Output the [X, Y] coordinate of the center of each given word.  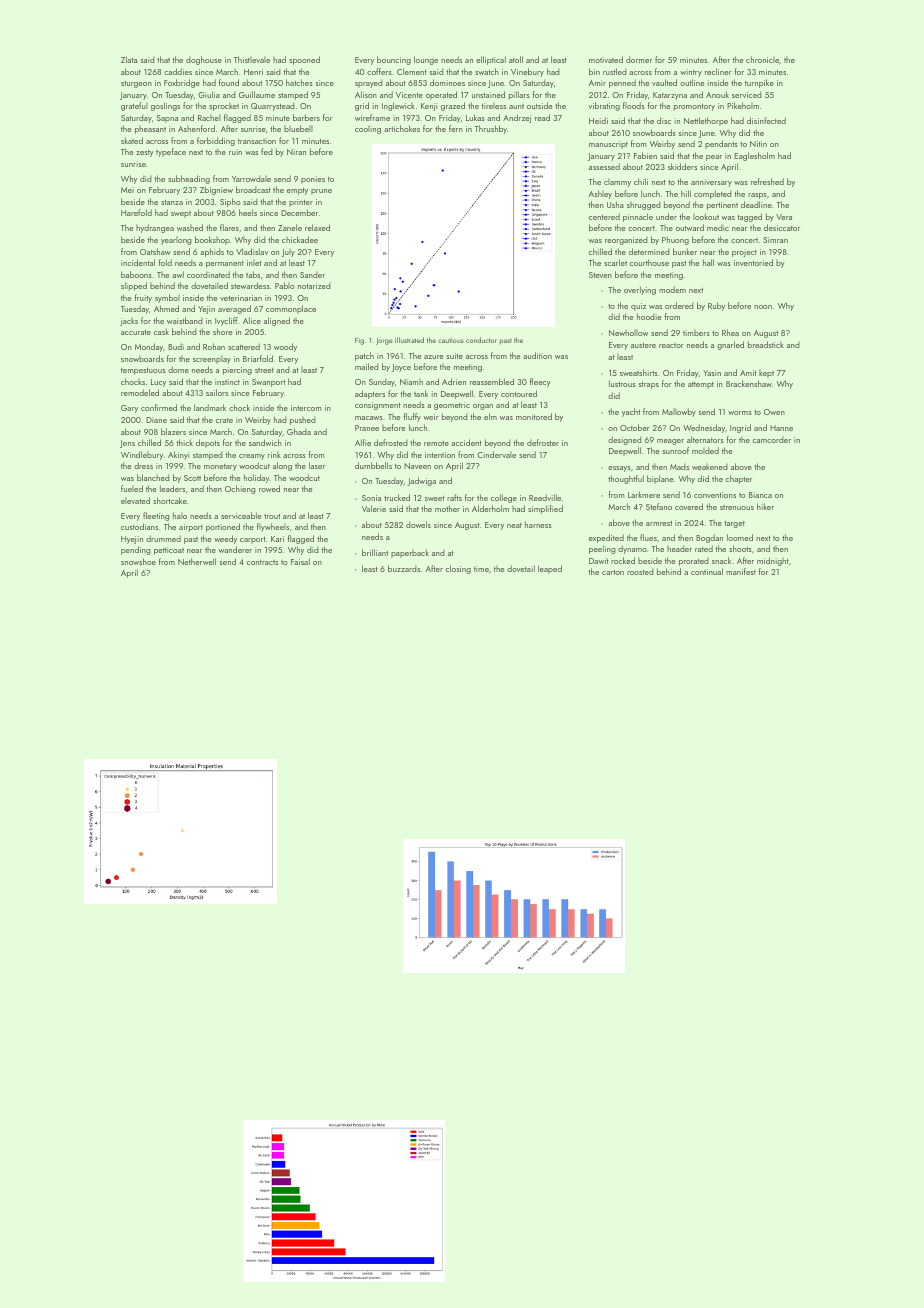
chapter [739, 479]
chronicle [762, 59]
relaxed [317, 227]
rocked [623, 560]
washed [190, 227]
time [481, 569]
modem [672, 289]
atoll [516, 59]
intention [440, 455]
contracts [262, 562]
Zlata [129, 59]
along [282, 466]
